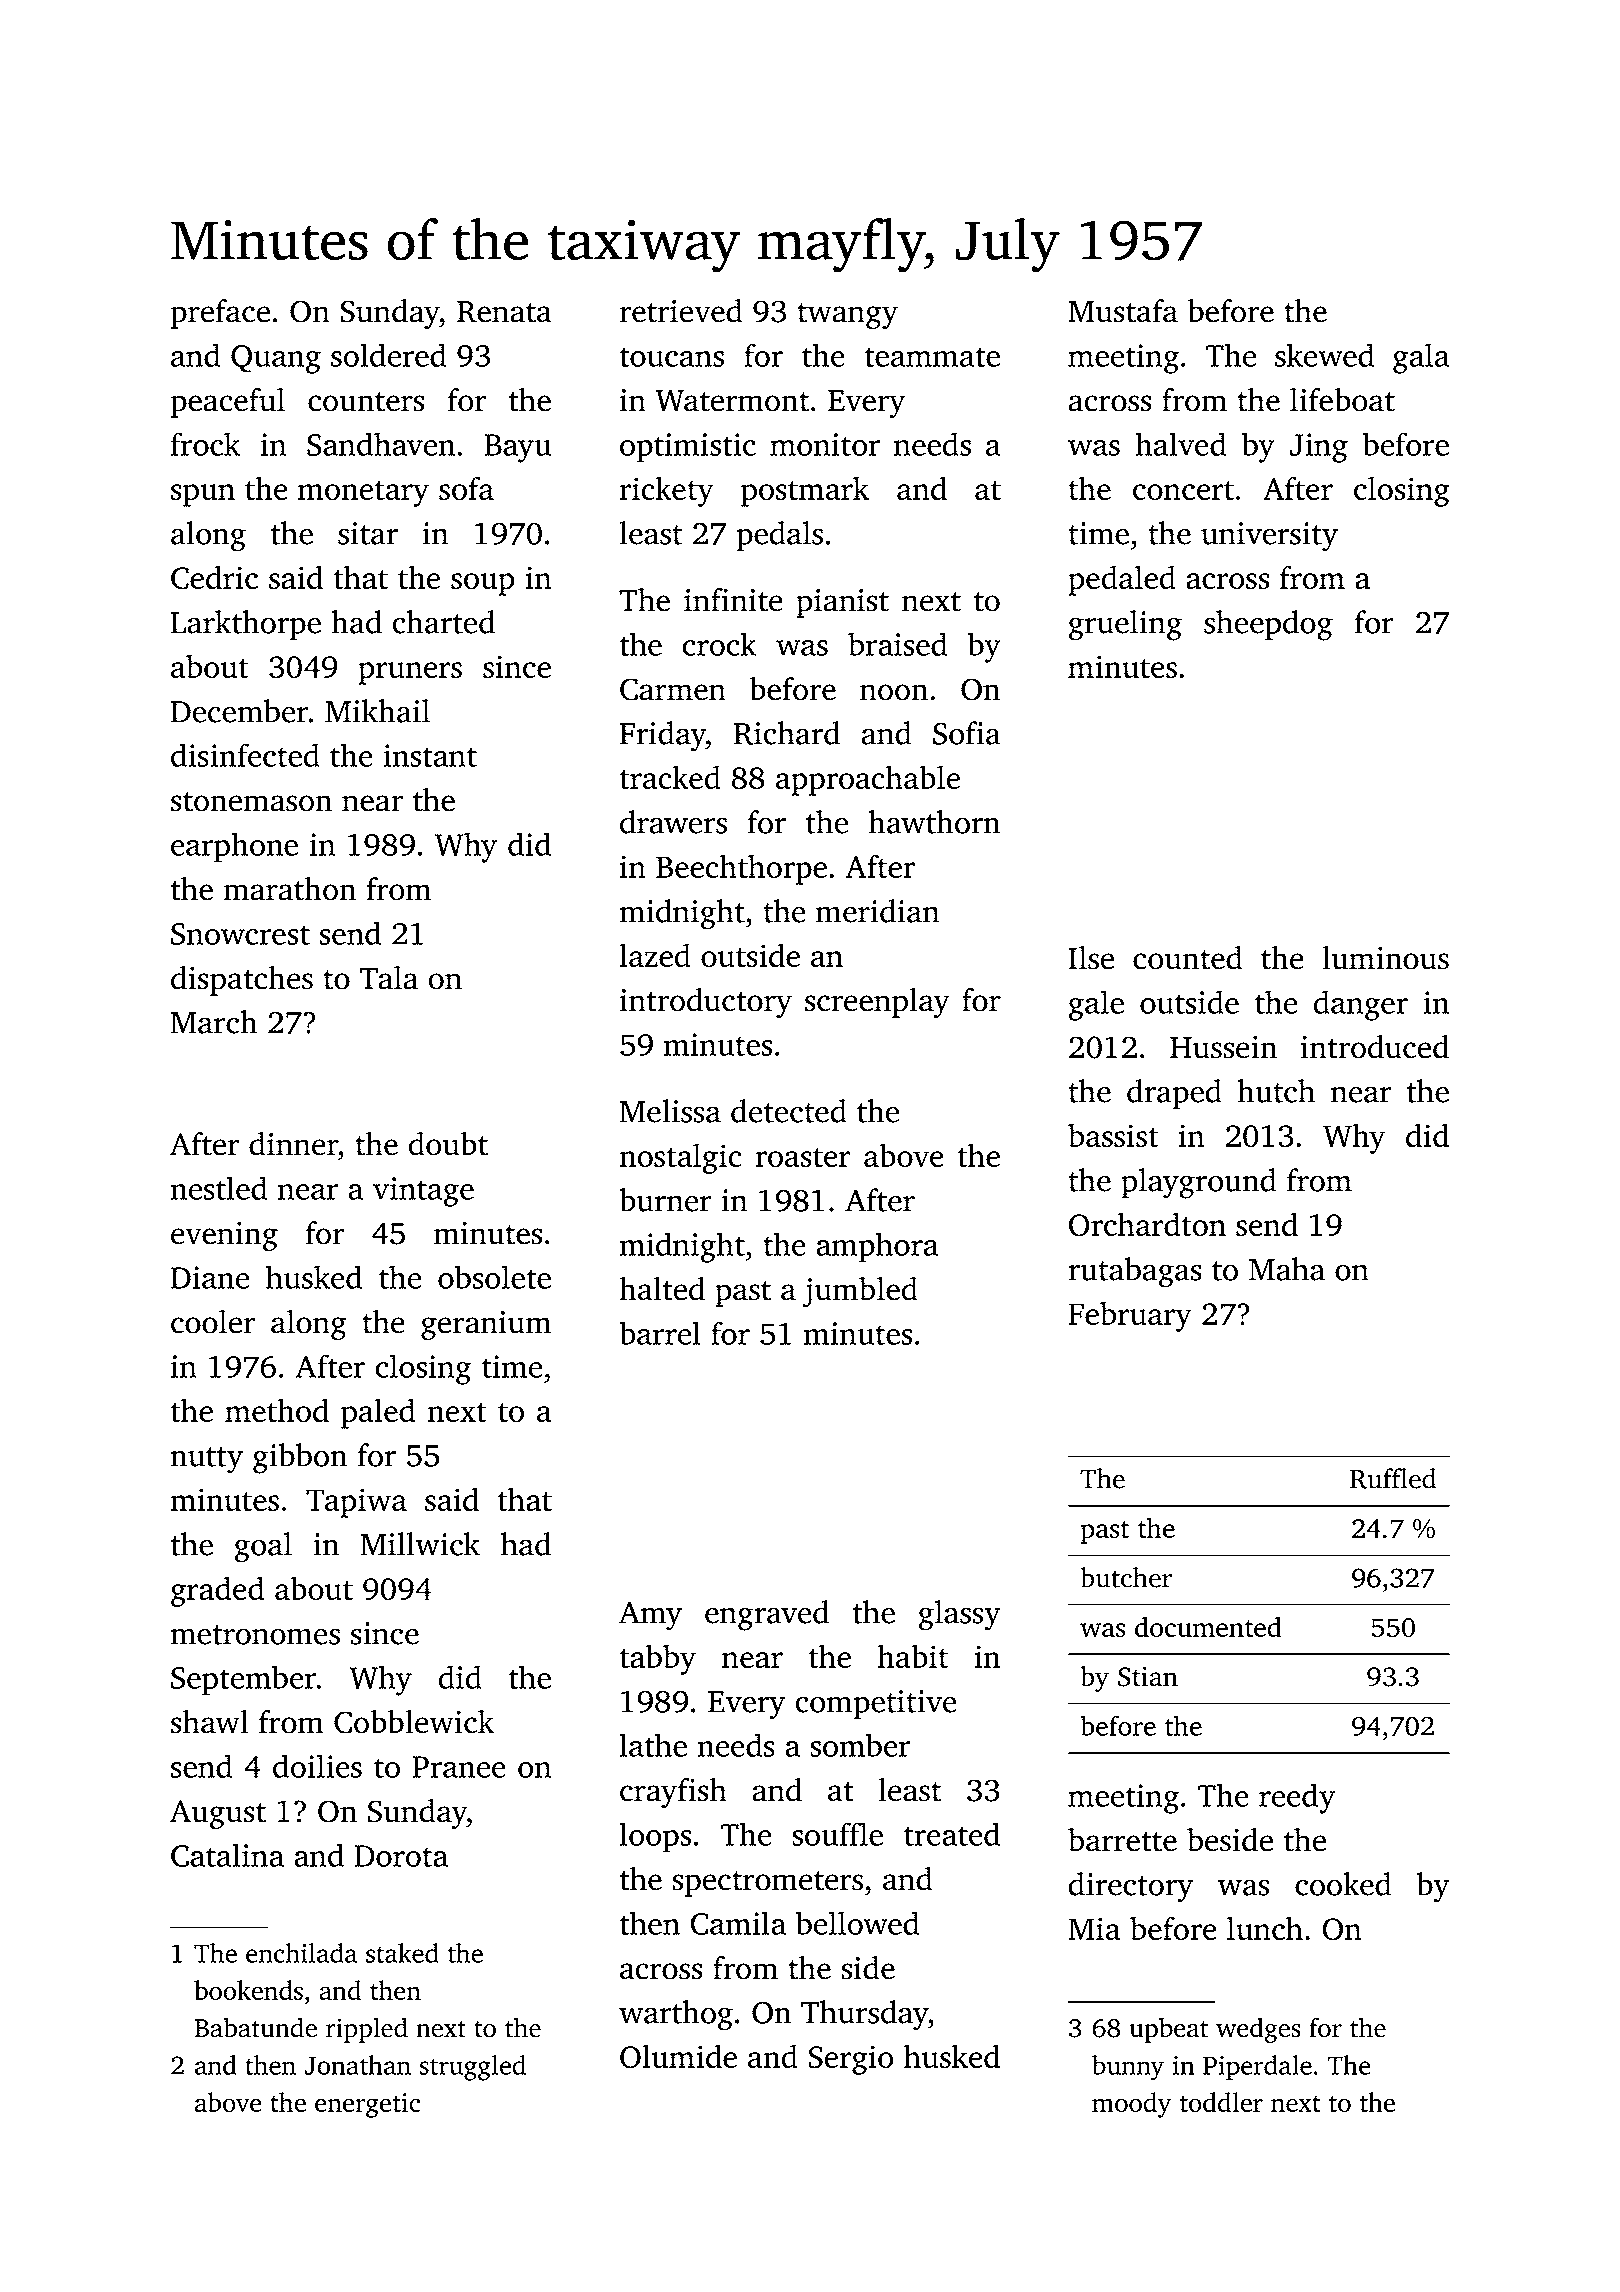  What do you see at coordinates (878, 911) in the screenshot?
I see `meridian` at bounding box center [878, 911].
